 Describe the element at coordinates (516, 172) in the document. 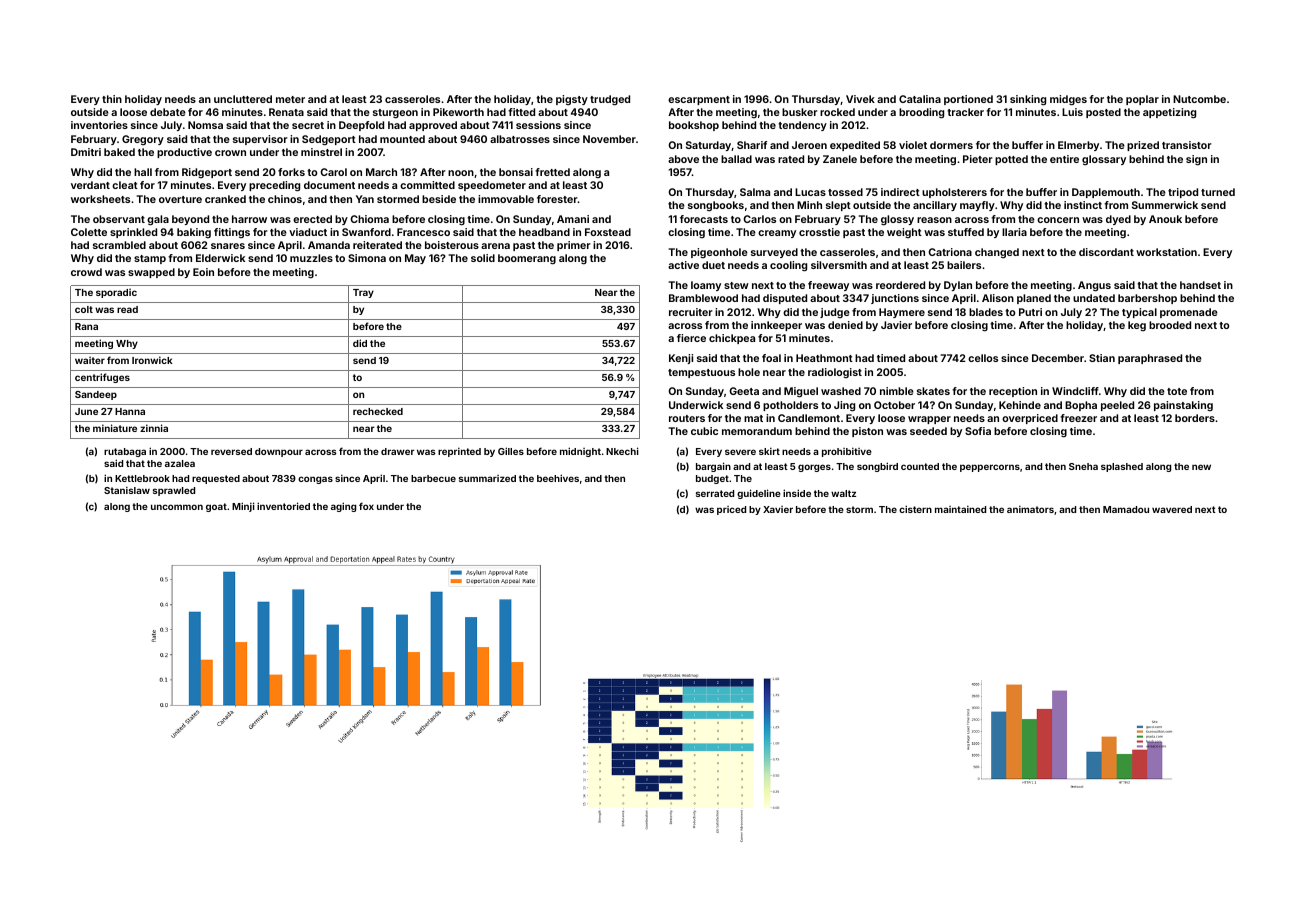

I see `bonsai` at that location.
